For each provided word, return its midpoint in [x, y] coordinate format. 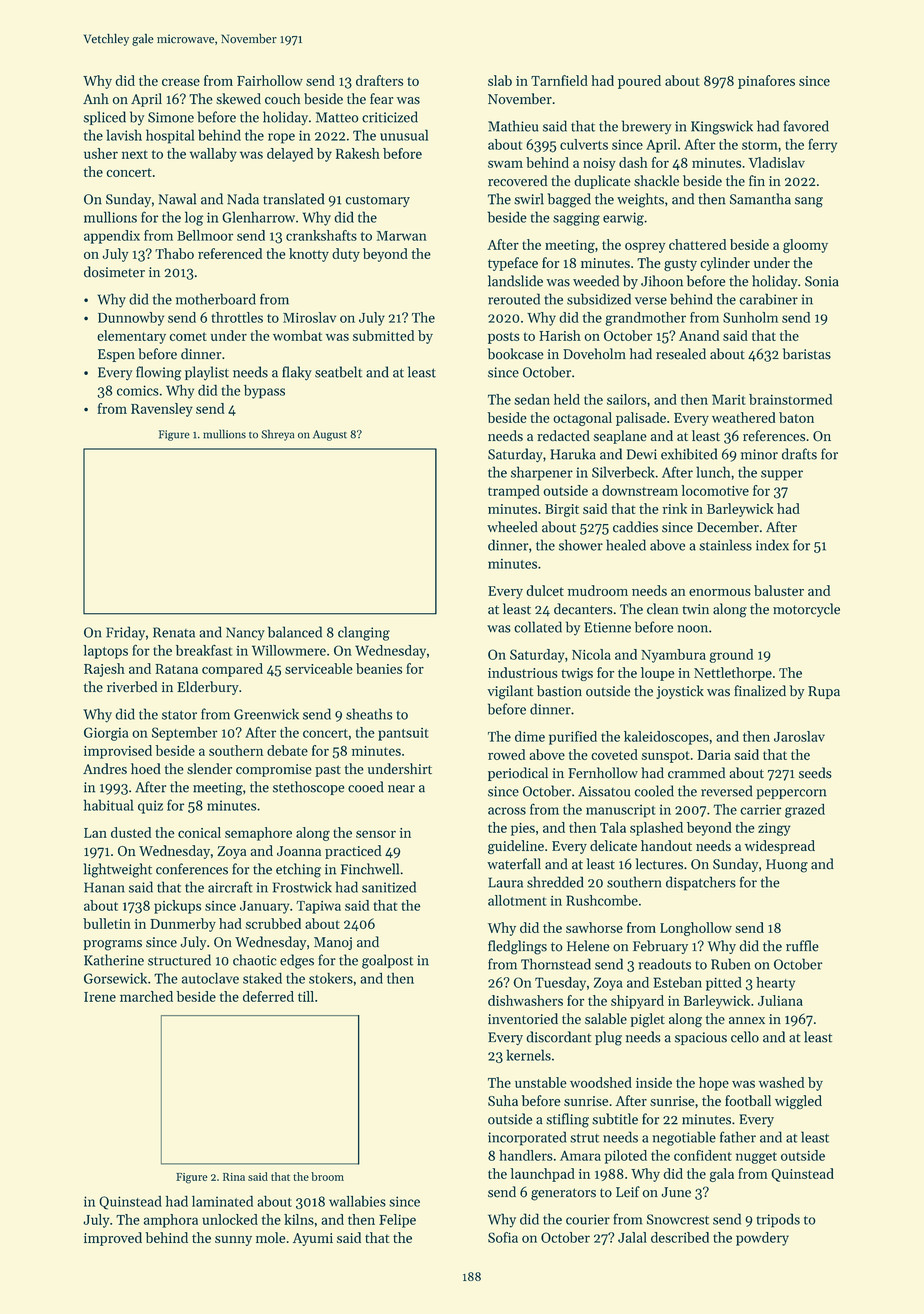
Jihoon [662, 281]
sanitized [389, 887]
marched [146, 996]
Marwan [402, 236]
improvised [118, 752]
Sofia [503, 1237]
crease [181, 82]
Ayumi [313, 1239]
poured [639, 82]
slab [500, 80]
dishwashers [525, 1000]
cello [745, 1037]
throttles [237, 317]
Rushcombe [602, 900]
